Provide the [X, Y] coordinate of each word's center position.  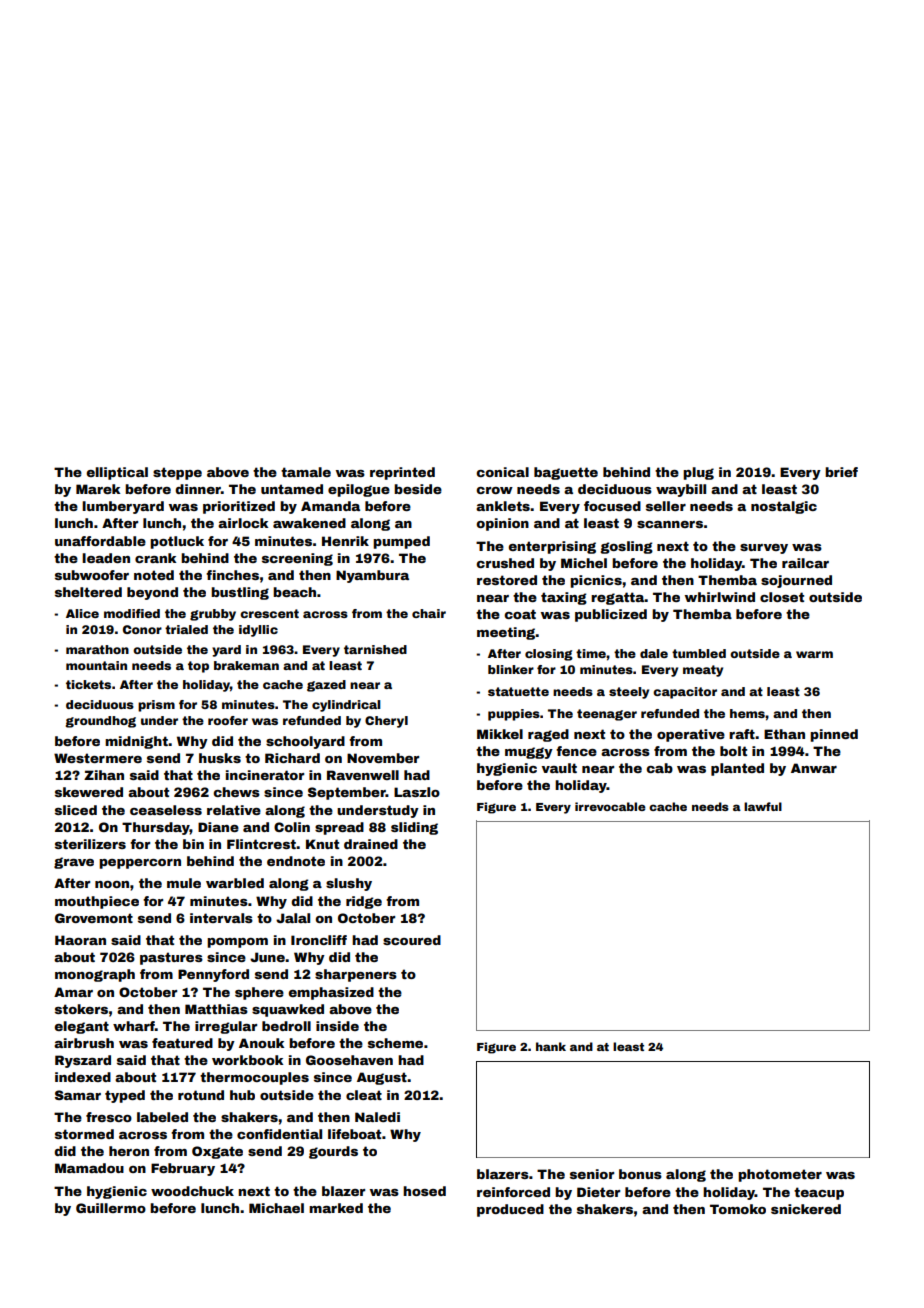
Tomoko [738, 1209]
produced [510, 1210]
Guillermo [111, 1208]
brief [841, 472]
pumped [401, 542]
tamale [306, 472]
